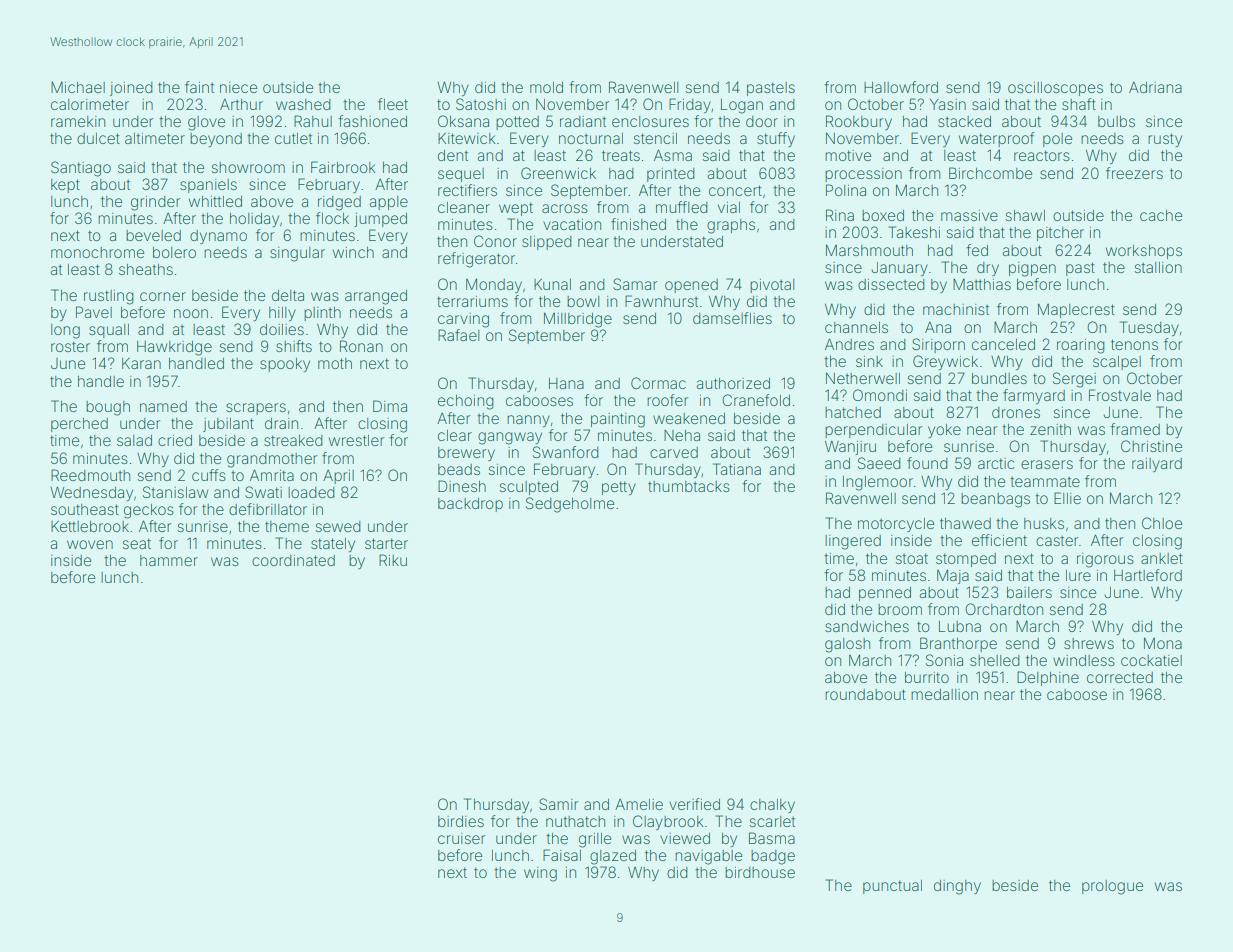 The height and width of the screenshot is (952, 1233). What do you see at coordinates (294, 346) in the screenshot?
I see `shifts` at bounding box center [294, 346].
